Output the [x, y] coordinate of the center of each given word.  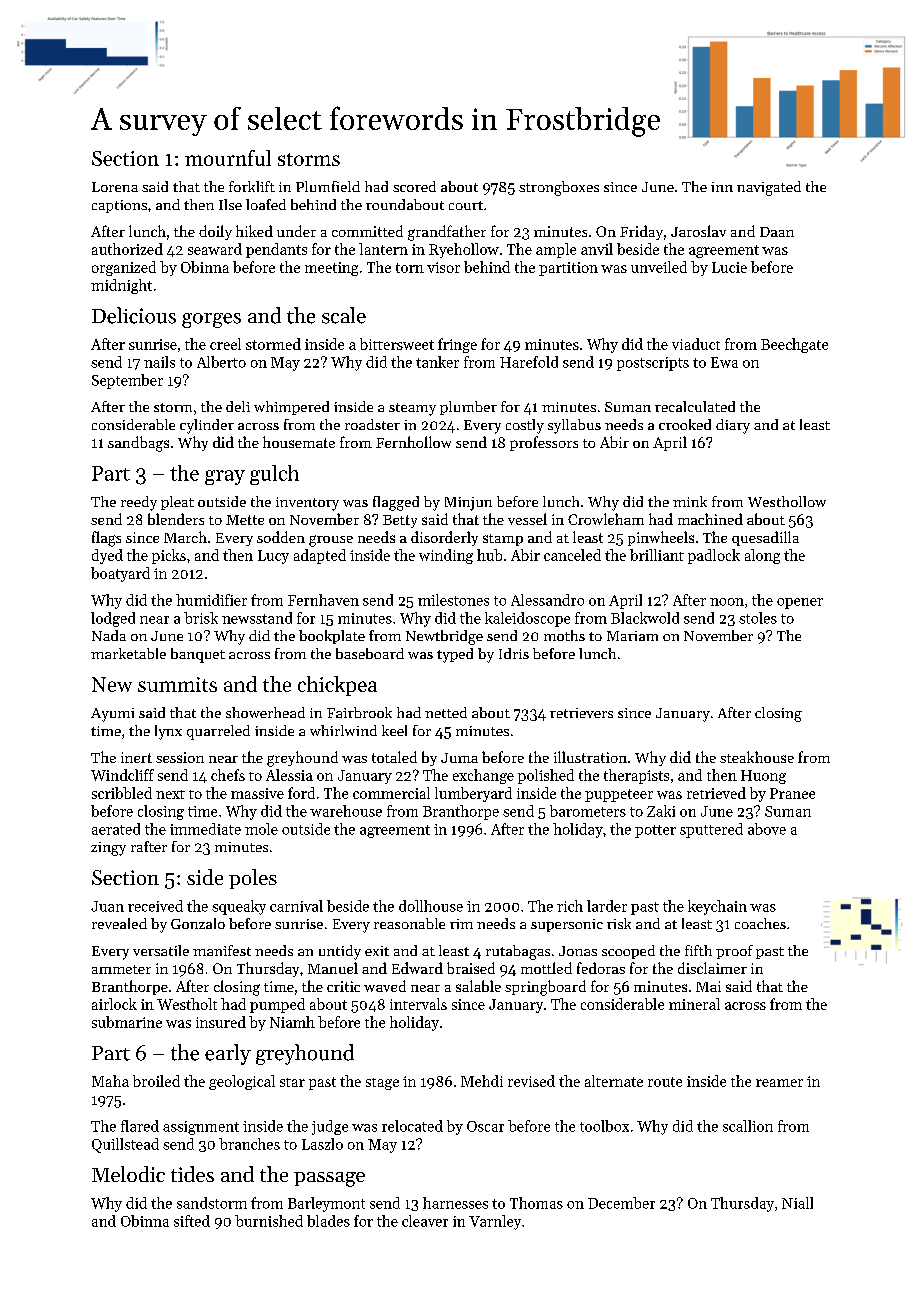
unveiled [659, 267]
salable [478, 986]
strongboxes [559, 188]
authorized [127, 249]
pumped [277, 1005]
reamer [779, 1083]
